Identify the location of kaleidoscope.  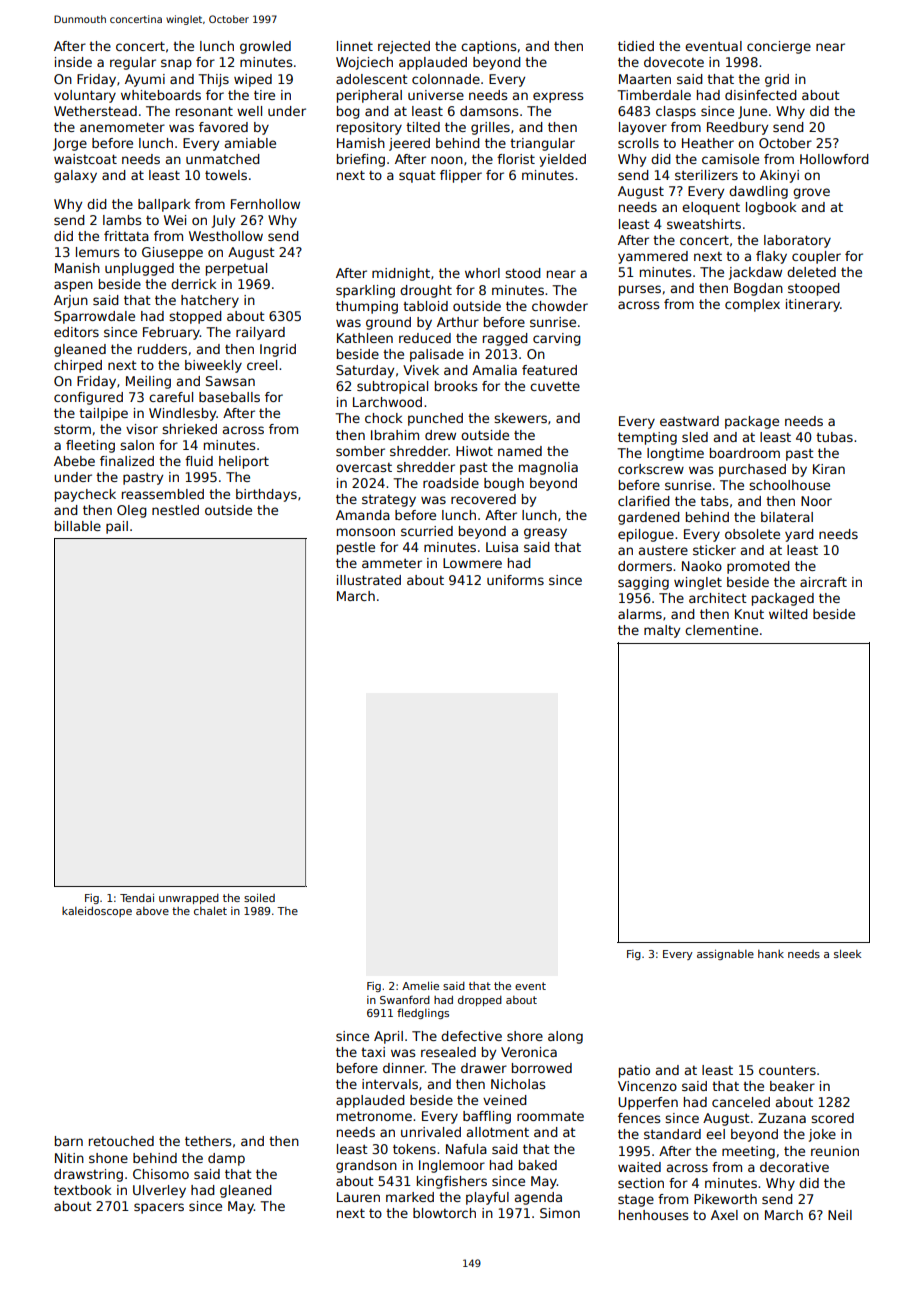
(97, 911).
